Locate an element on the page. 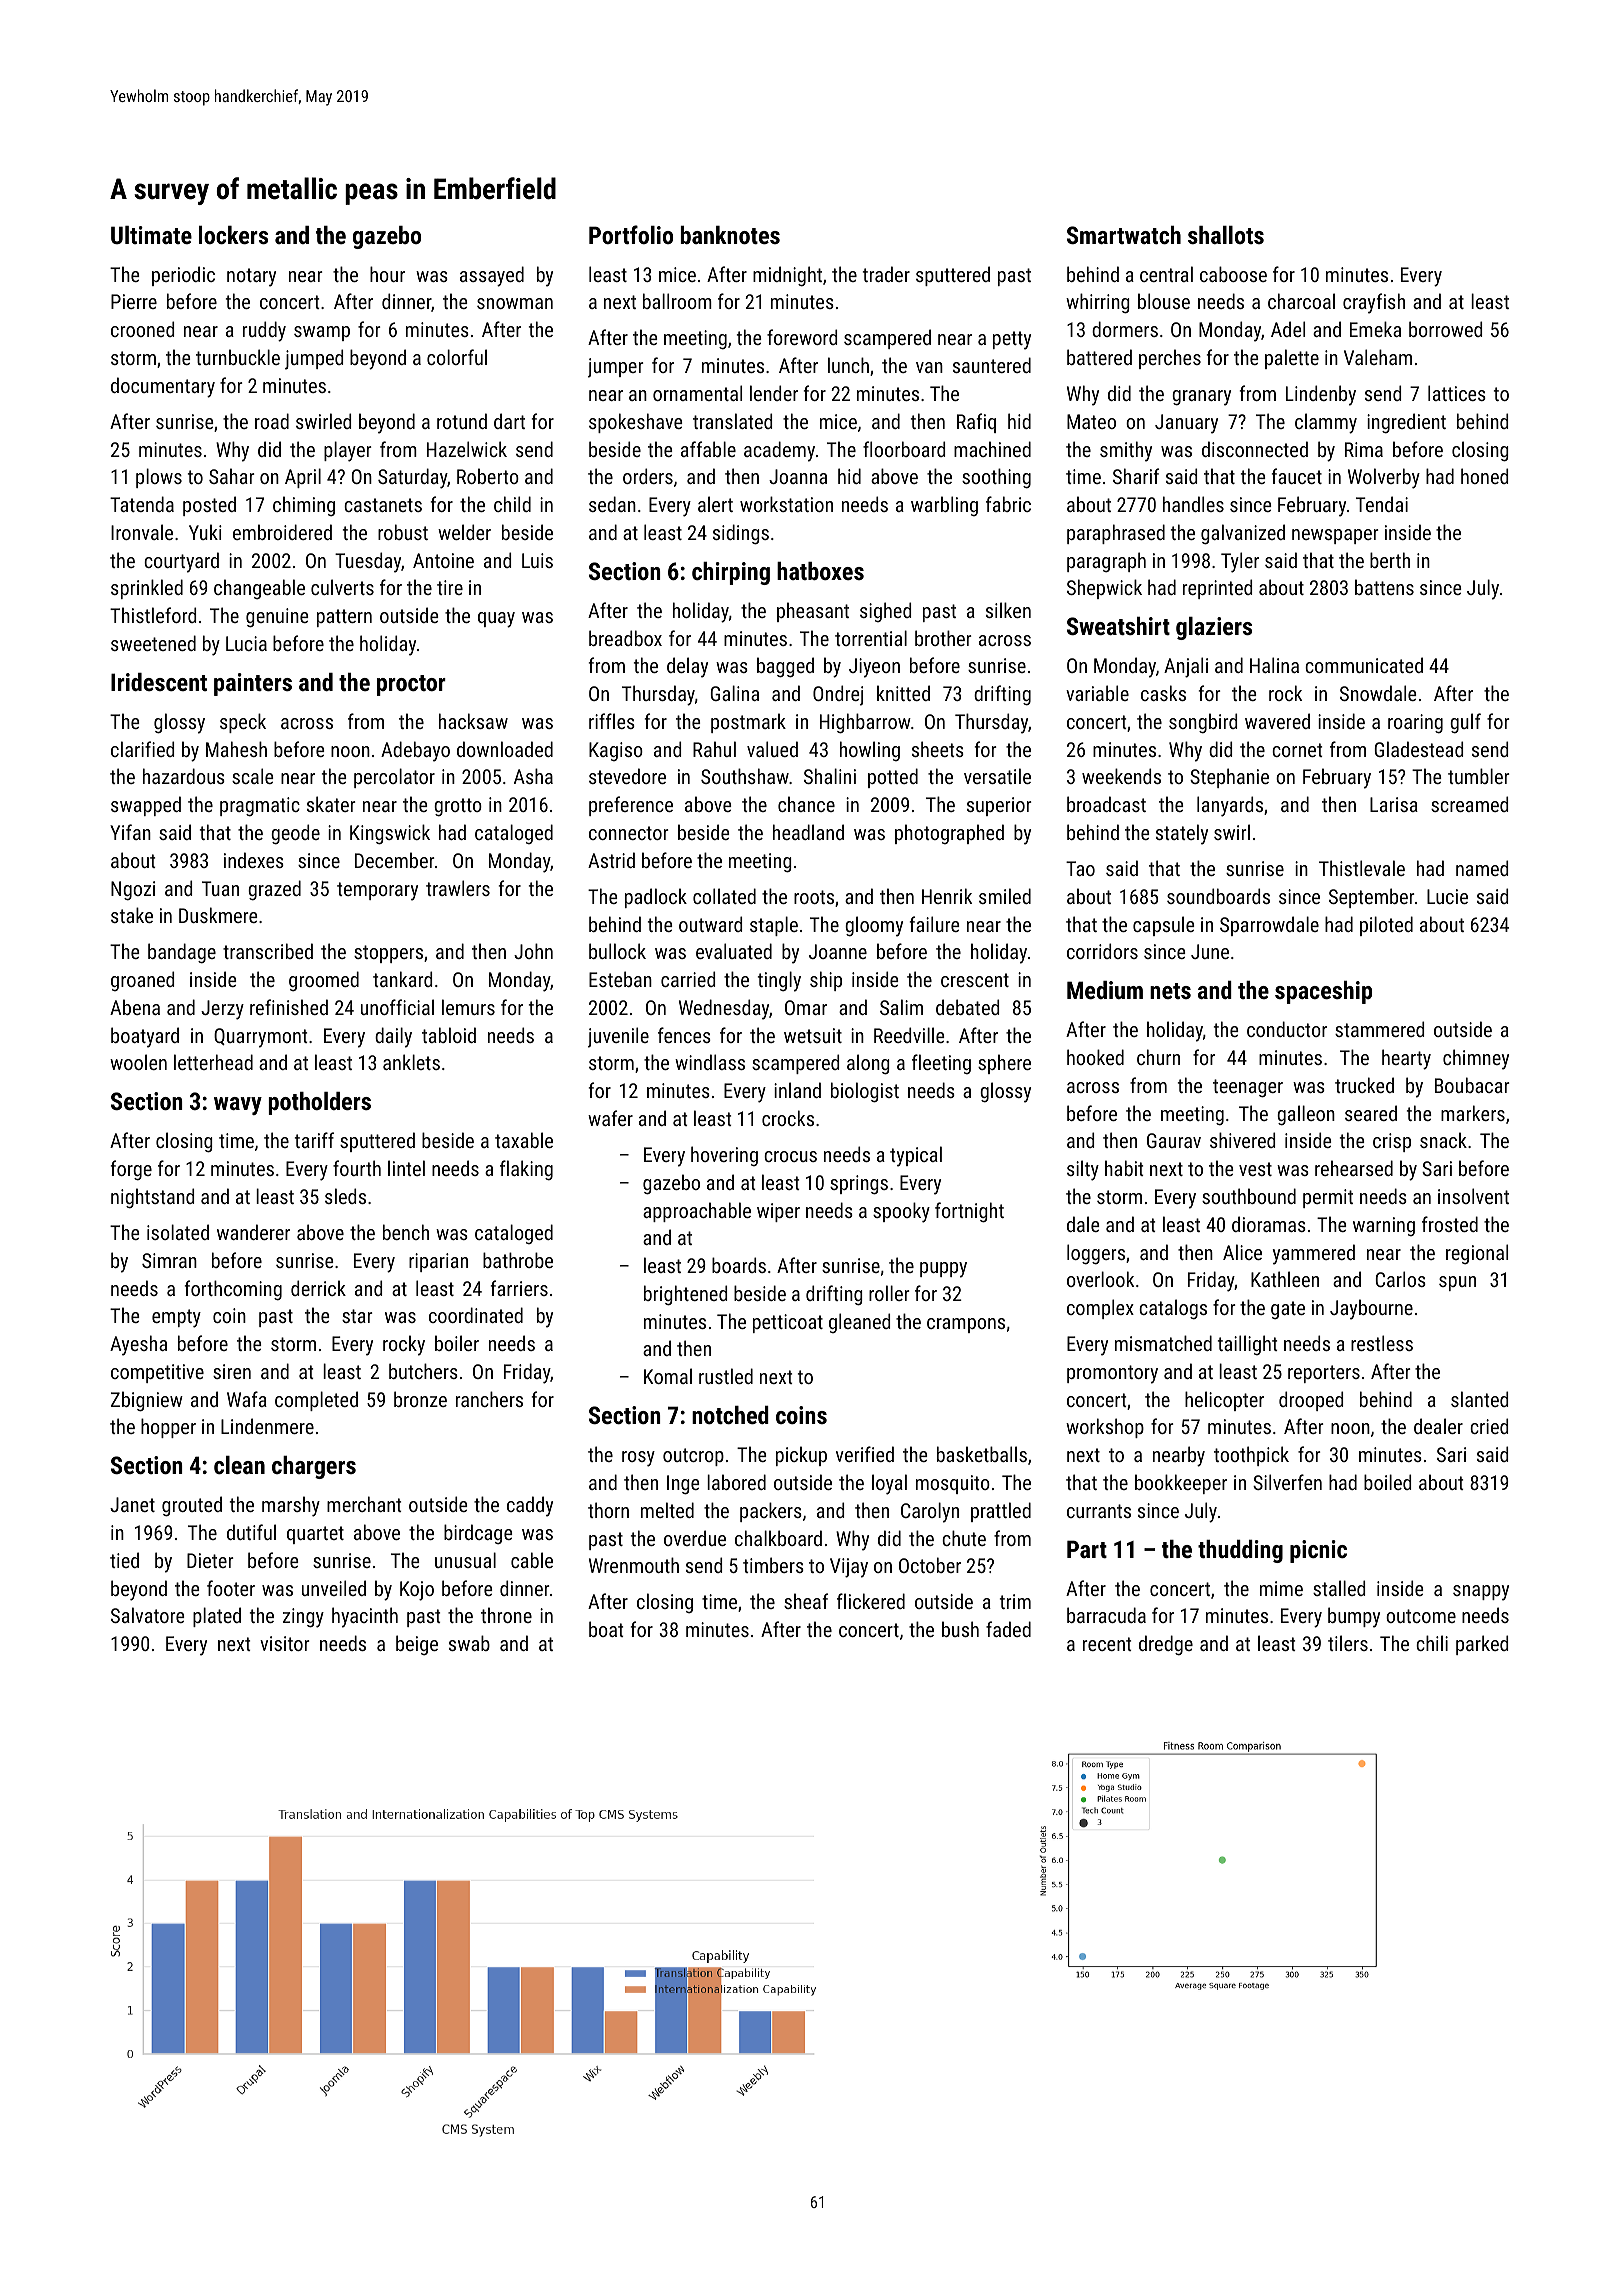  forge is located at coordinates (131, 1170).
